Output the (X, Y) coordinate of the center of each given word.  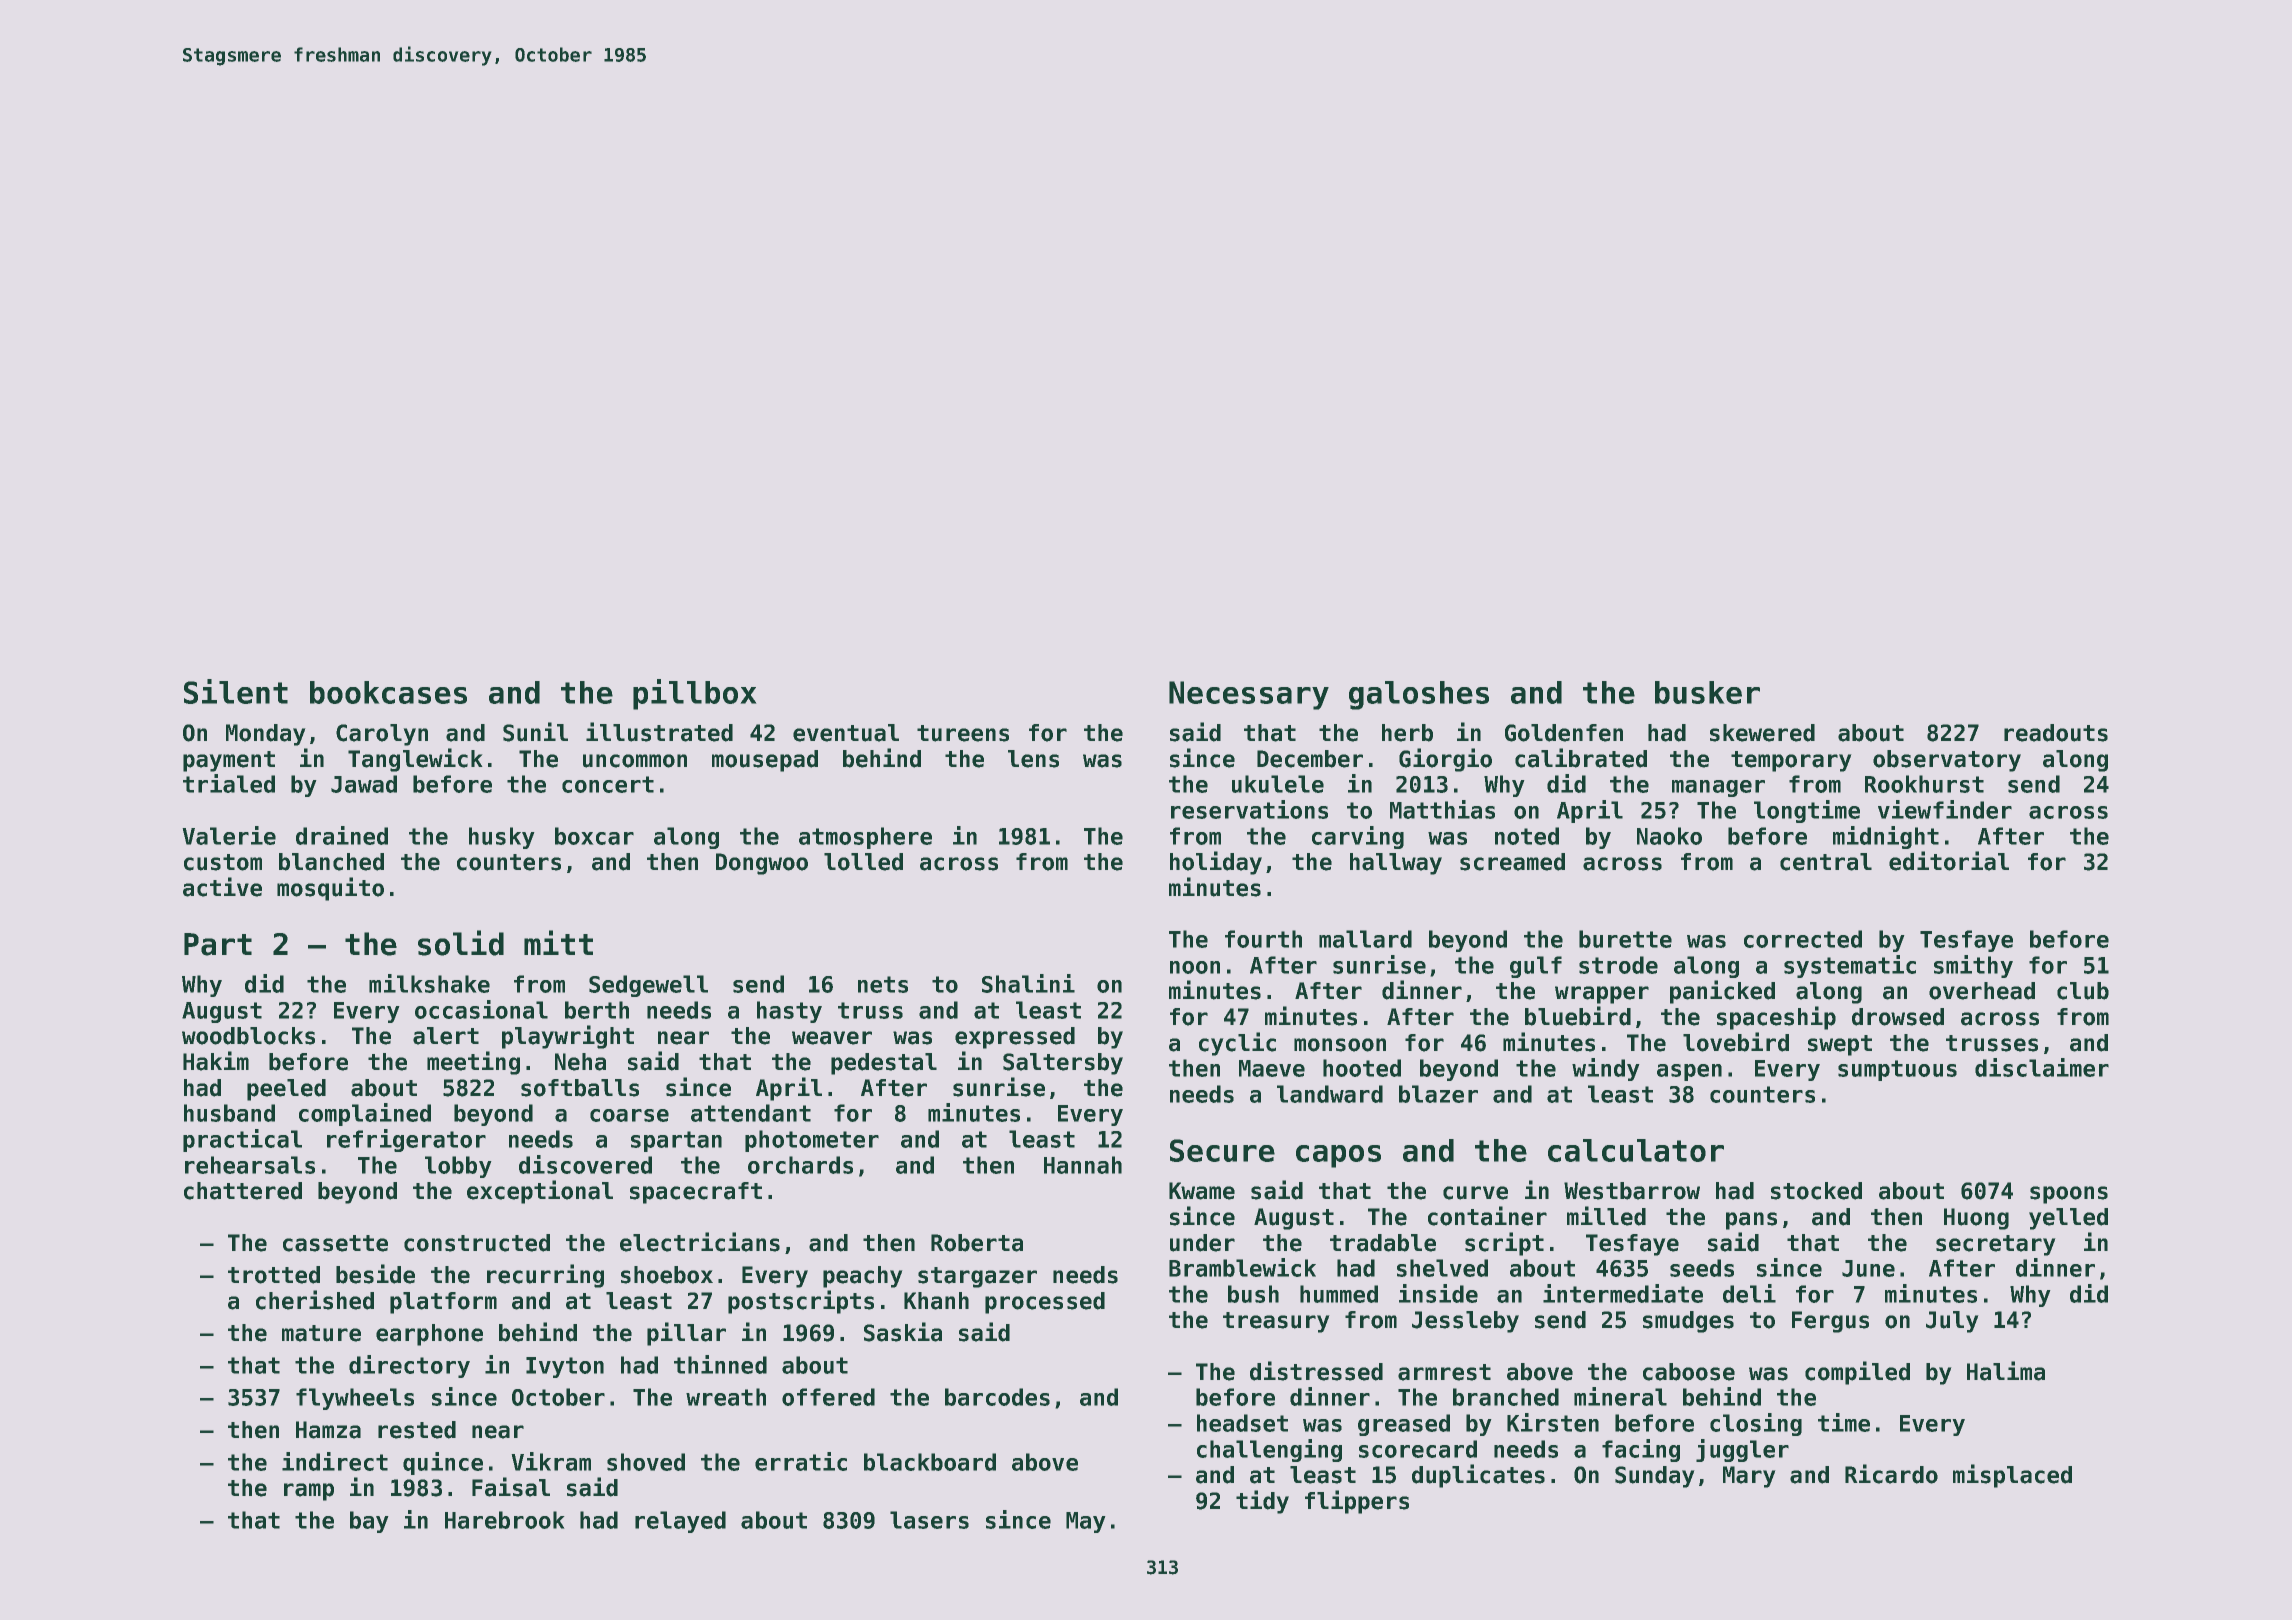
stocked (1816, 1191)
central (1826, 862)
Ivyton (565, 1367)
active (222, 887)
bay (369, 1522)
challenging (1269, 1450)
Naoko (1669, 836)
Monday (266, 735)
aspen (1689, 1072)
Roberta (977, 1243)
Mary (1749, 1477)
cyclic (1237, 1044)
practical (242, 1140)
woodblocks (248, 1036)
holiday (1216, 863)
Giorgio (1445, 760)
